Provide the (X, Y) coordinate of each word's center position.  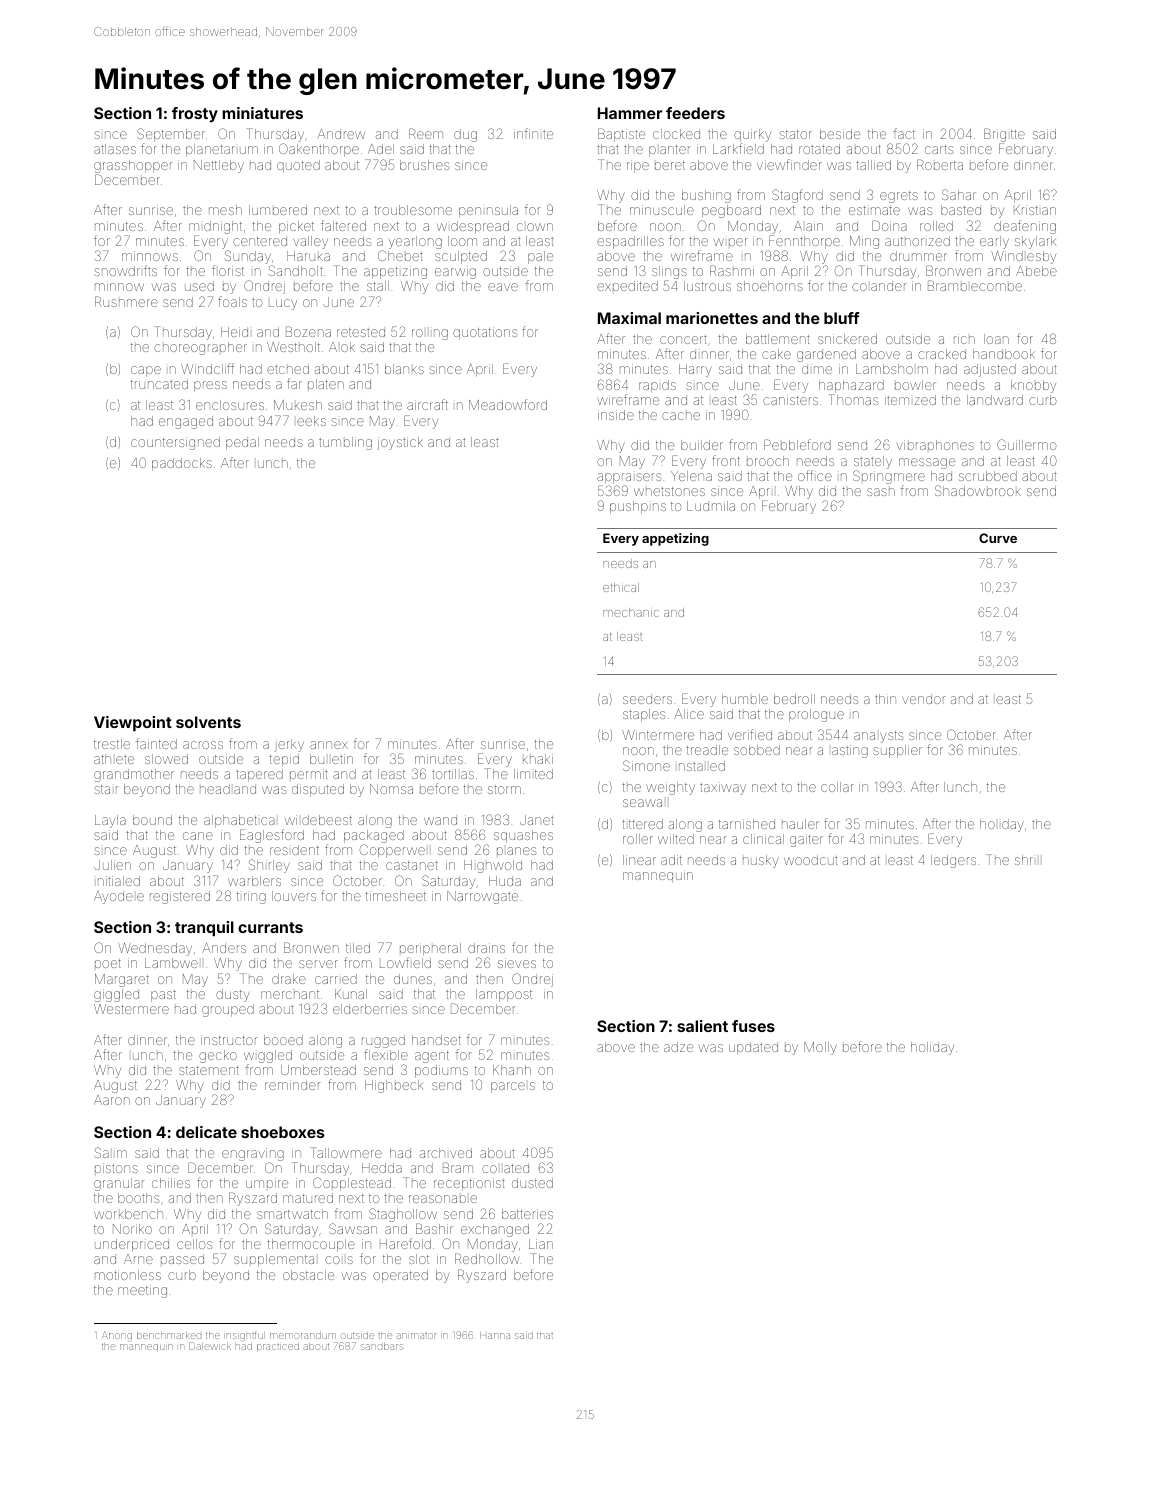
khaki (538, 759)
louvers (294, 896)
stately (873, 462)
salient (702, 1026)
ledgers (953, 861)
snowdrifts (125, 270)
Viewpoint (133, 723)
